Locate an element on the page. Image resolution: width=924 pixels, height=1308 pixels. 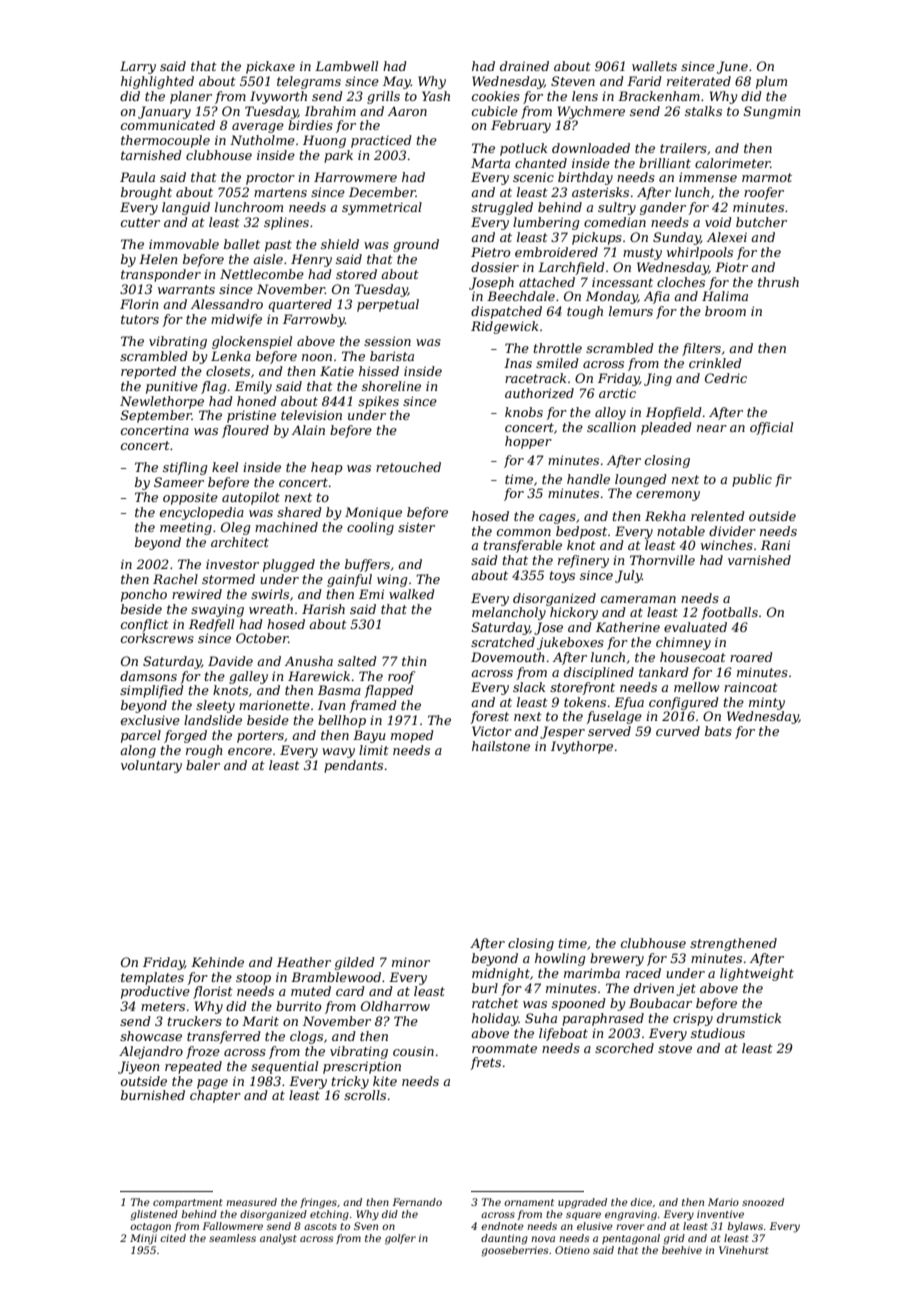
Florin is located at coordinates (139, 304).
